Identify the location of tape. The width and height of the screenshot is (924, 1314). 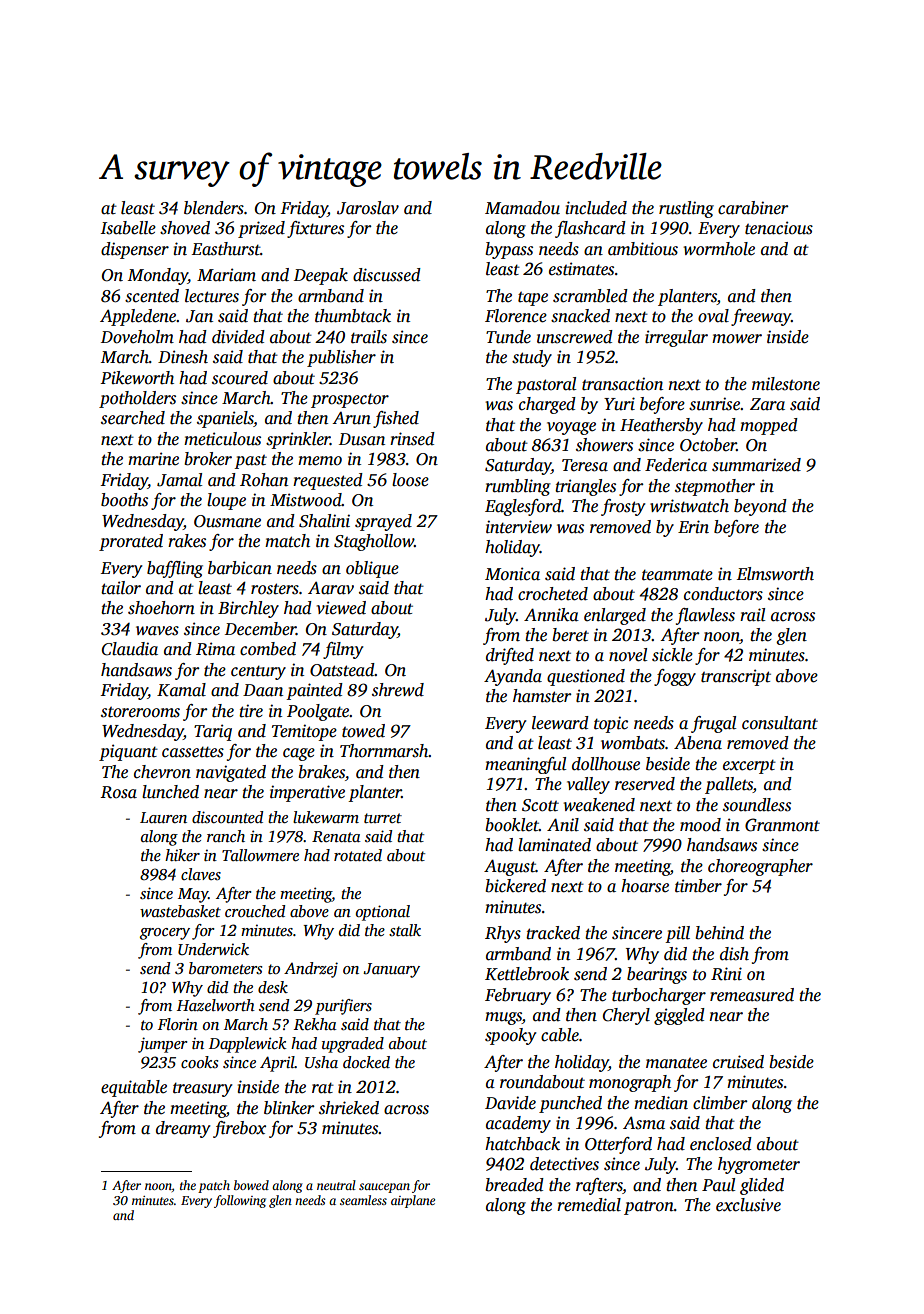
(533, 299).
